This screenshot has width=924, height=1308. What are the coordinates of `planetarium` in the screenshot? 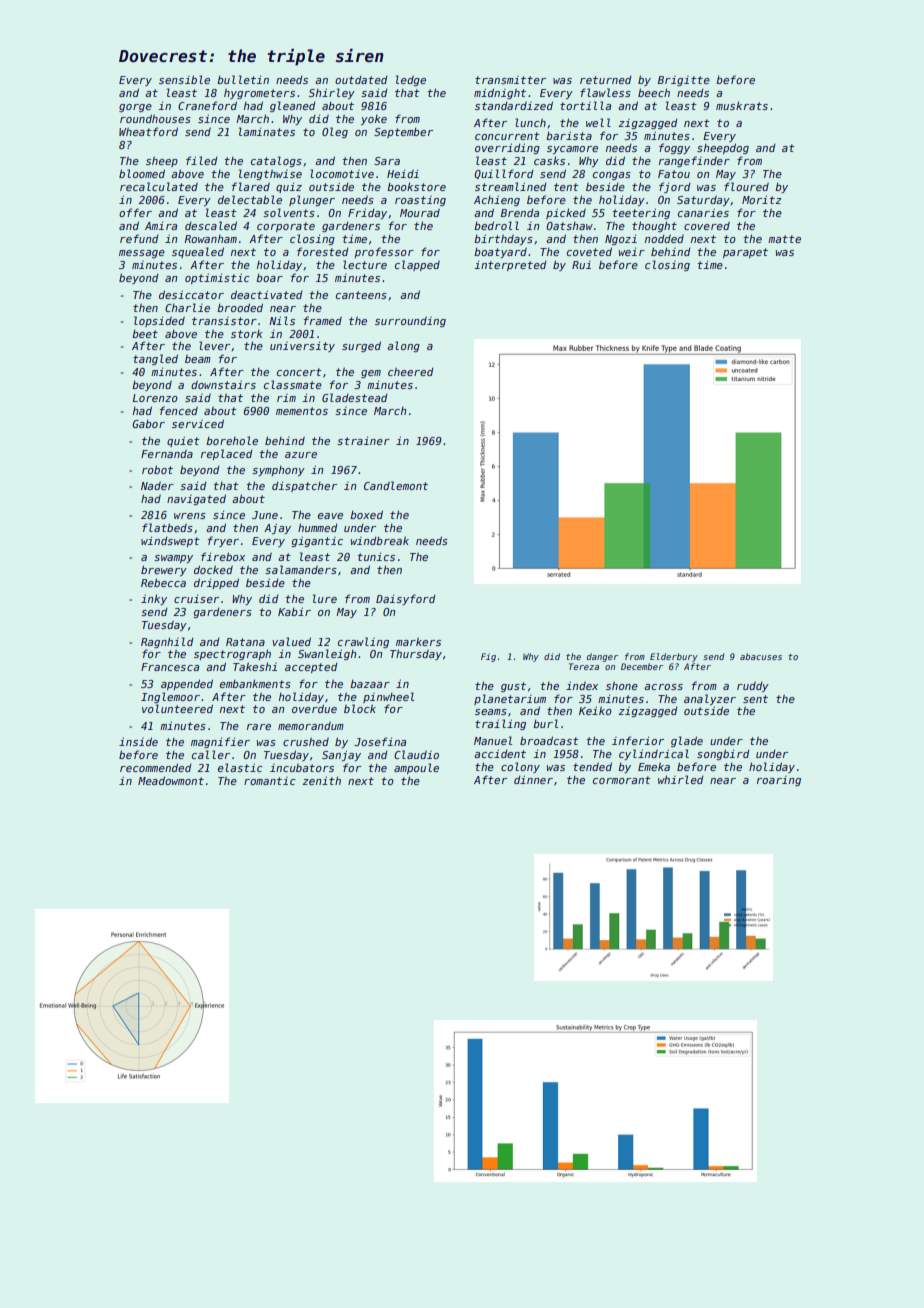 It's located at (510, 699).
